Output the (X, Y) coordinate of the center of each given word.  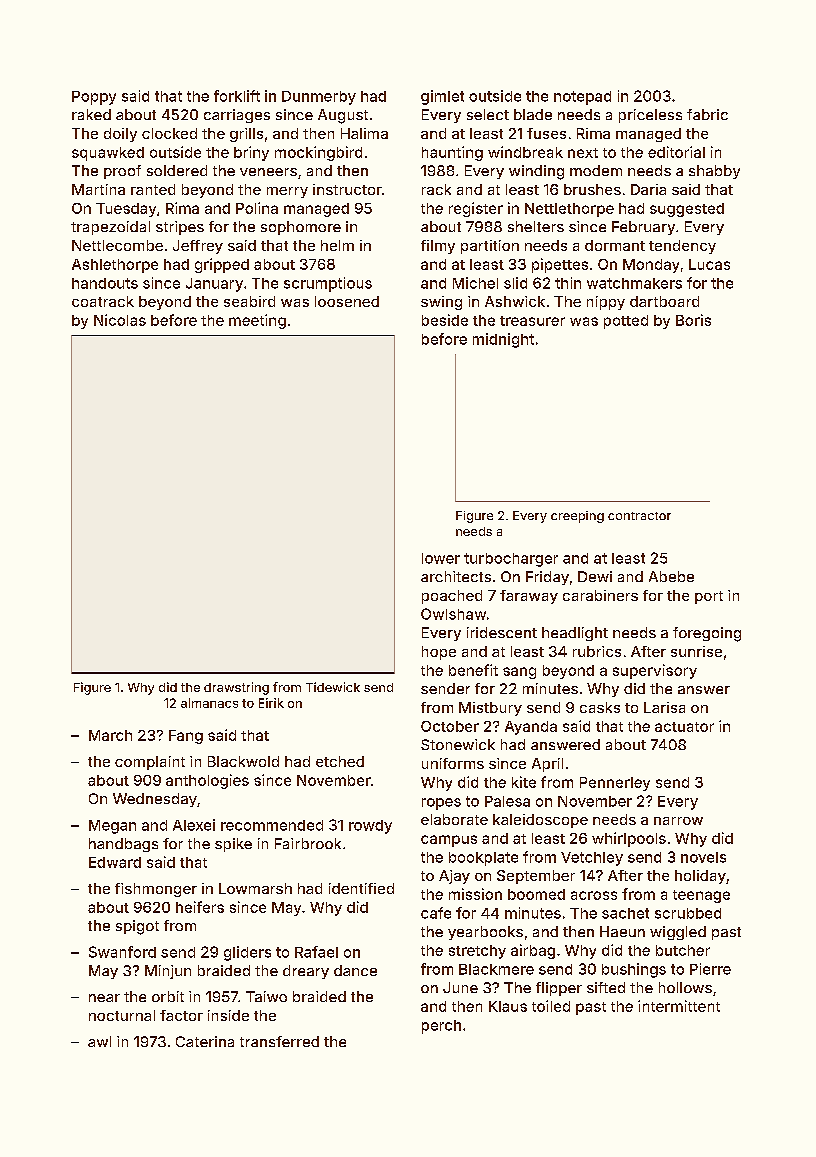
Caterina (205, 1041)
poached (452, 597)
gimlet (442, 97)
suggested (687, 210)
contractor (639, 516)
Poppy (94, 98)
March (110, 735)
